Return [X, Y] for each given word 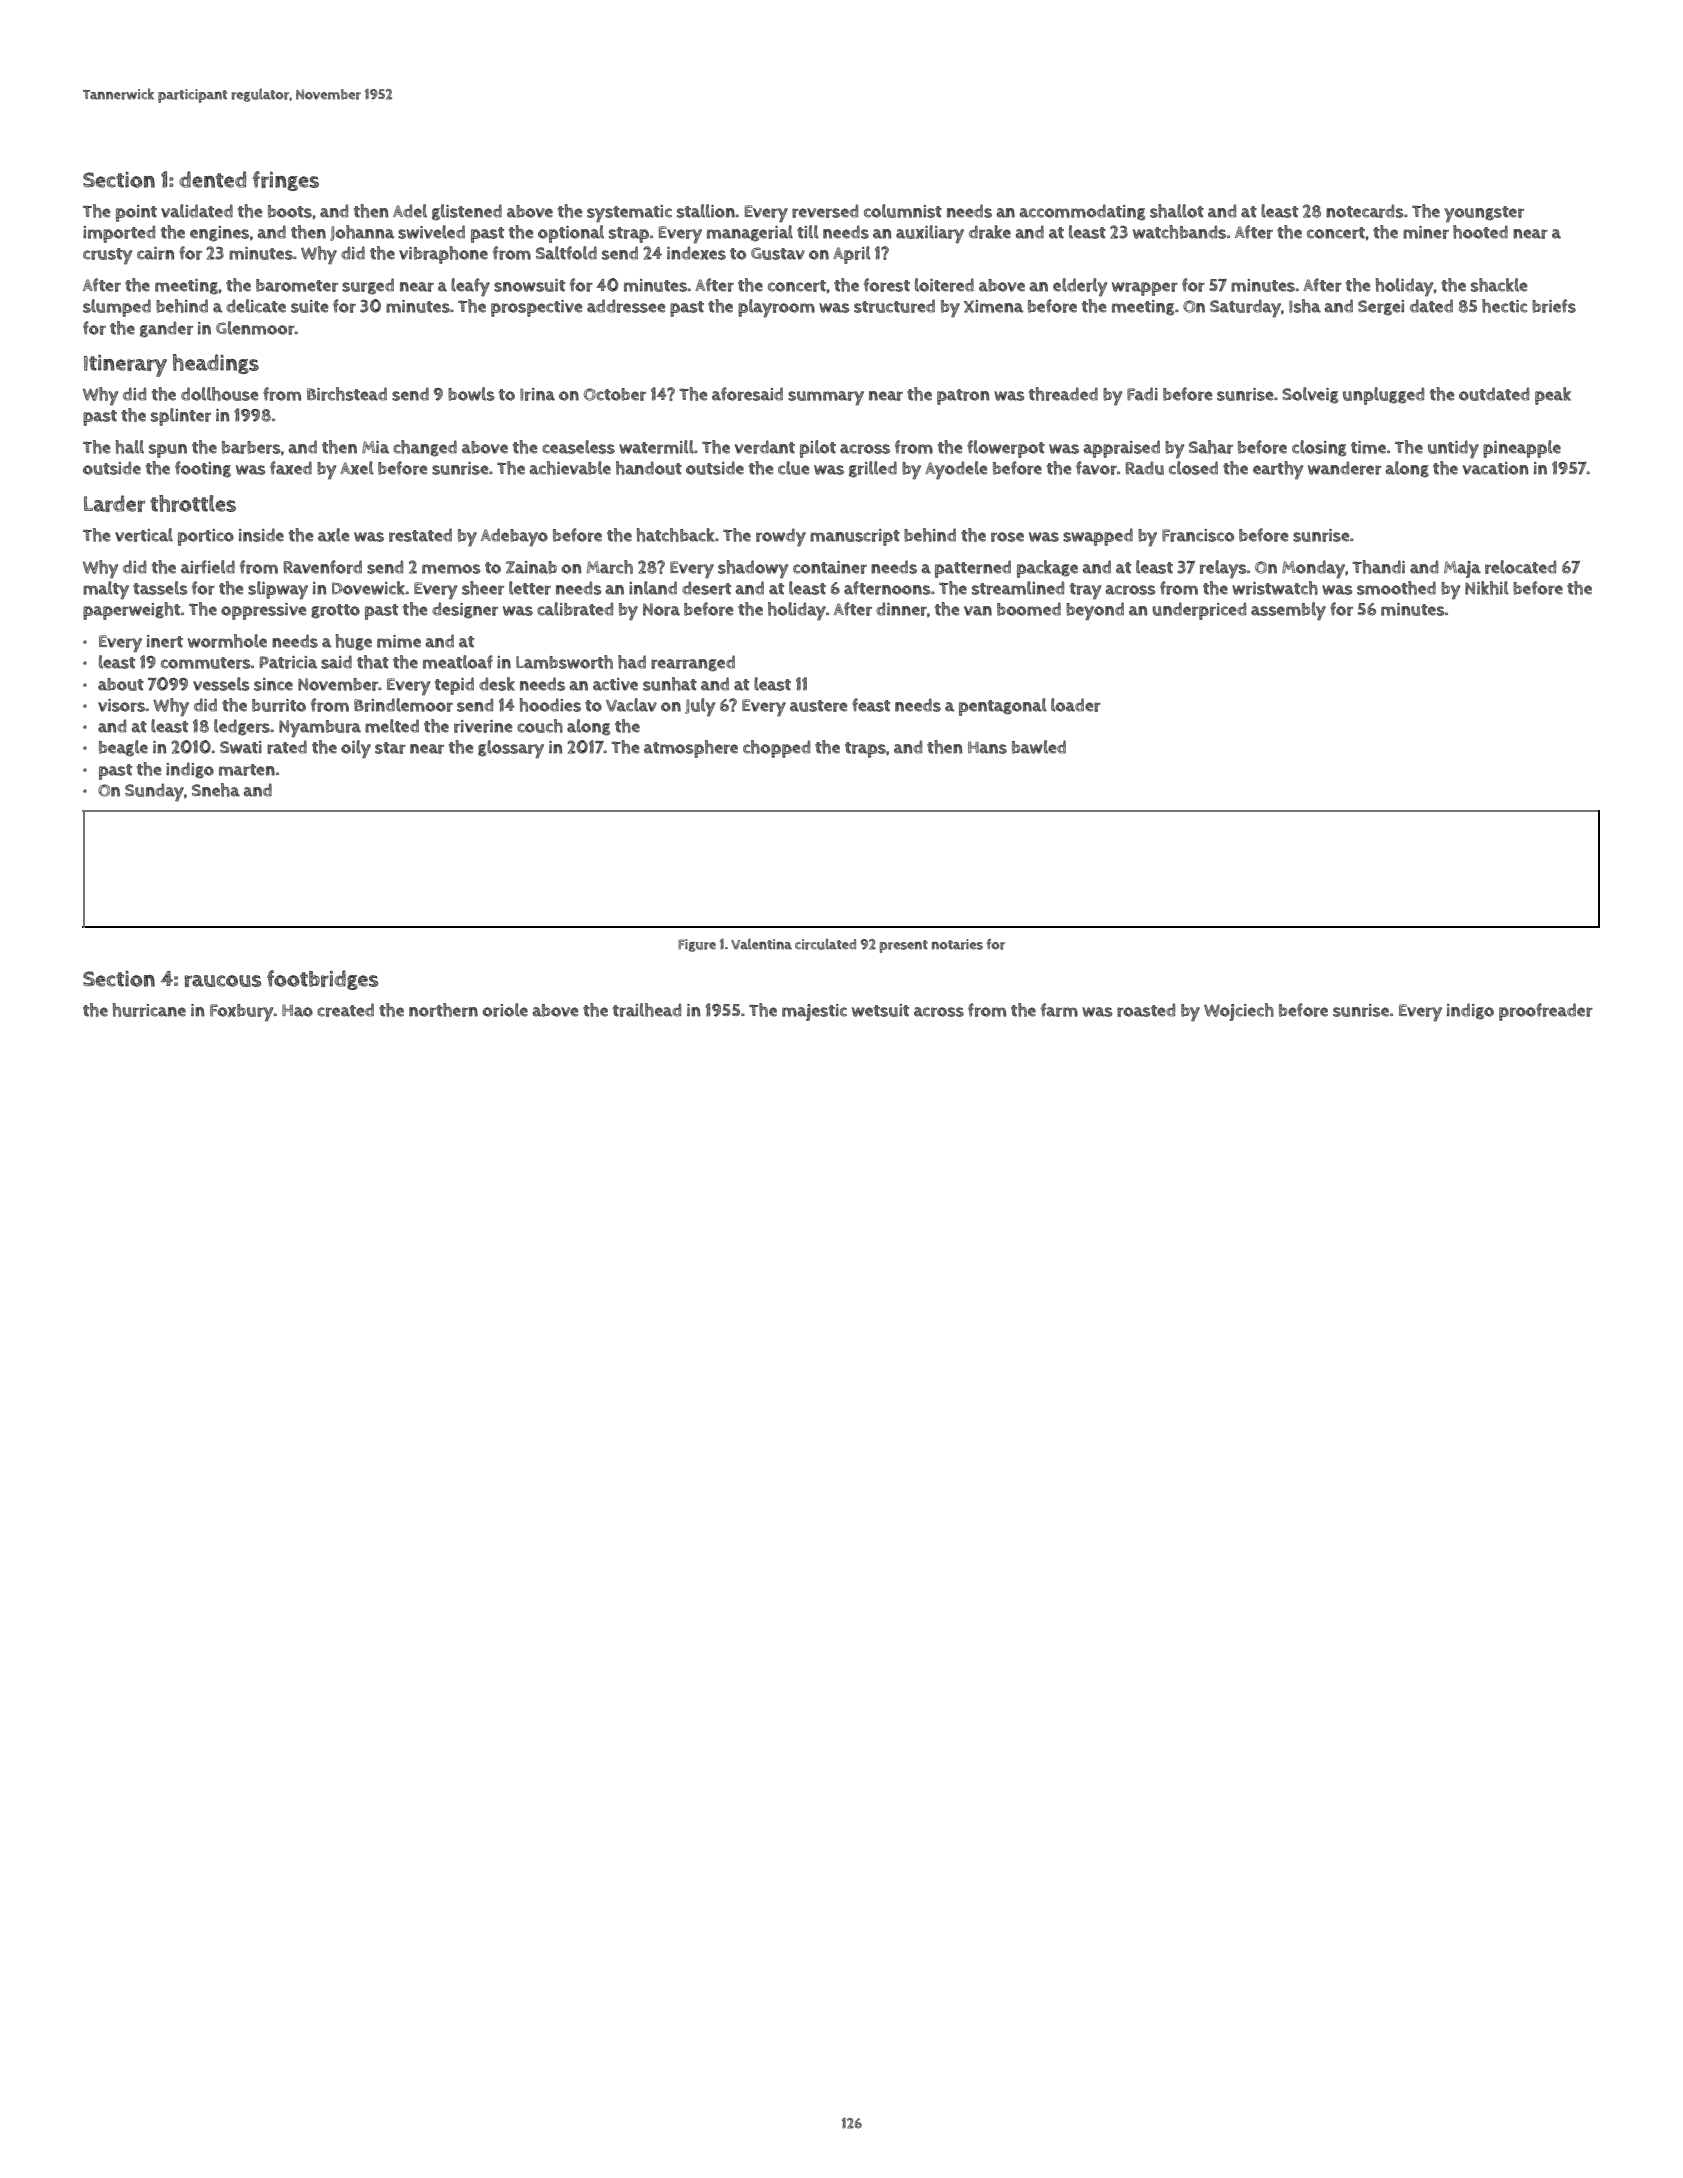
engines [219, 234]
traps [865, 750]
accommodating [1082, 212]
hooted [1480, 232]
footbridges [323, 980]
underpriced [1199, 611]
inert [165, 641]
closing [1319, 448]
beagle [123, 748]
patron [963, 397]
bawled [1039, 747]
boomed [1029, 609]
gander [166, 329]
